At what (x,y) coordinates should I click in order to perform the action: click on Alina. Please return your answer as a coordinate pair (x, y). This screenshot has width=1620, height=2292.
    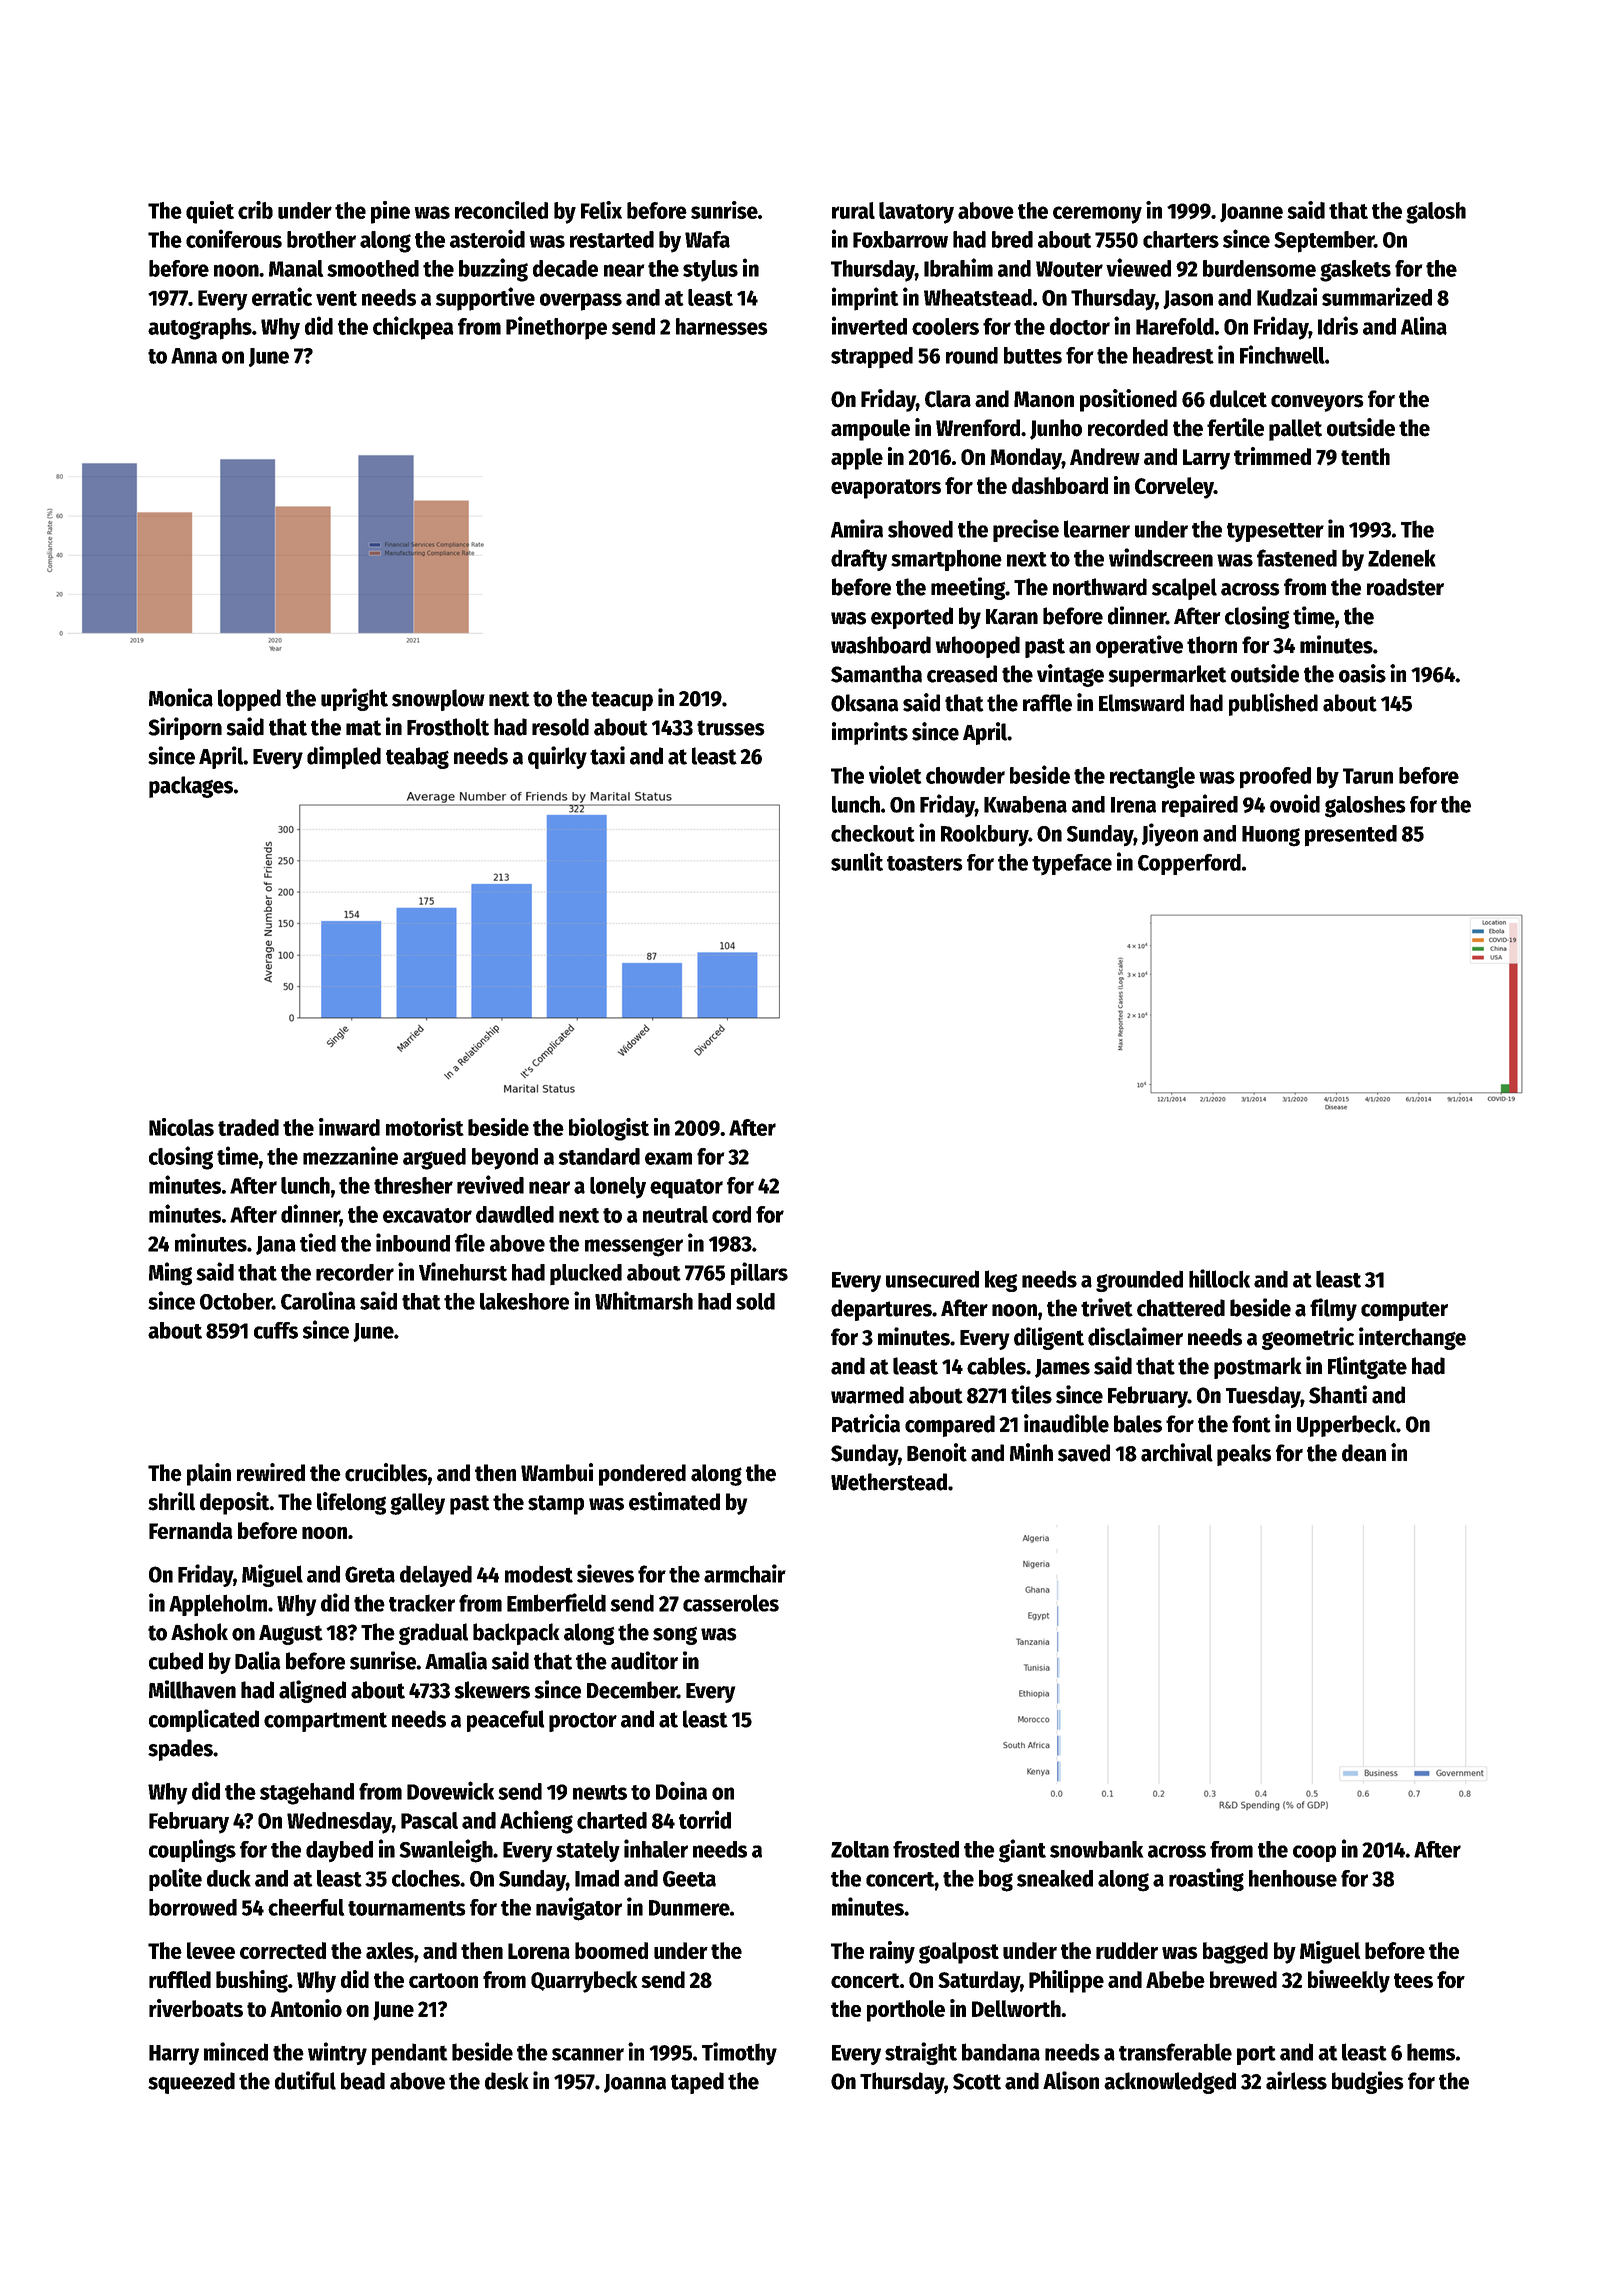
    Looking at the image, I should click on (1424, 325).
